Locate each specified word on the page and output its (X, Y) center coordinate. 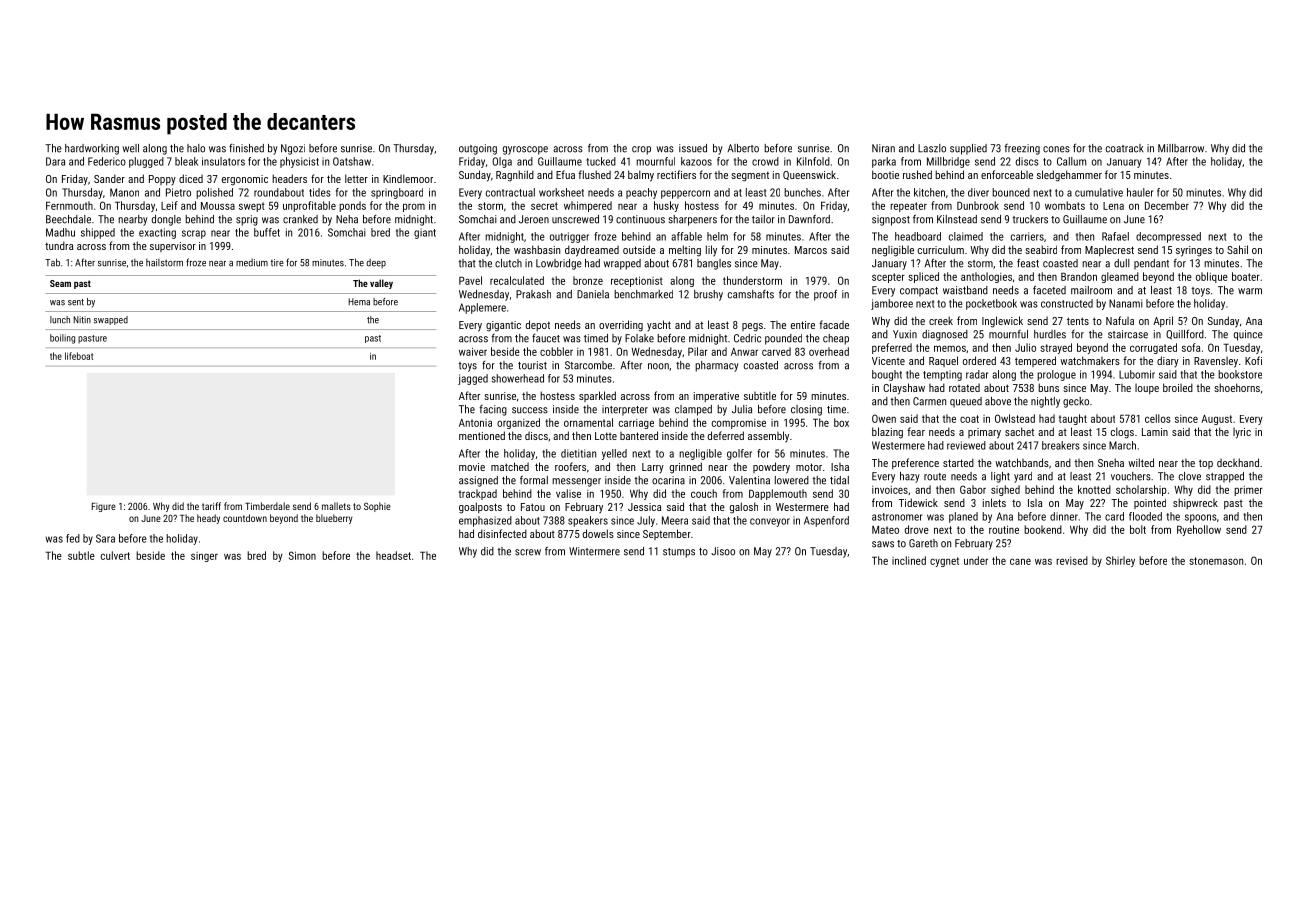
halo (196, 148)
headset (393, 555)
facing (493, 410)
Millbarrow (1181, 148)
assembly (768, 437)
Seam (60, 283)
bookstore (1240, 374)
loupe (1147, 389)
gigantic (503, 326)
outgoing (478, 149)
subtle (81, 555)
